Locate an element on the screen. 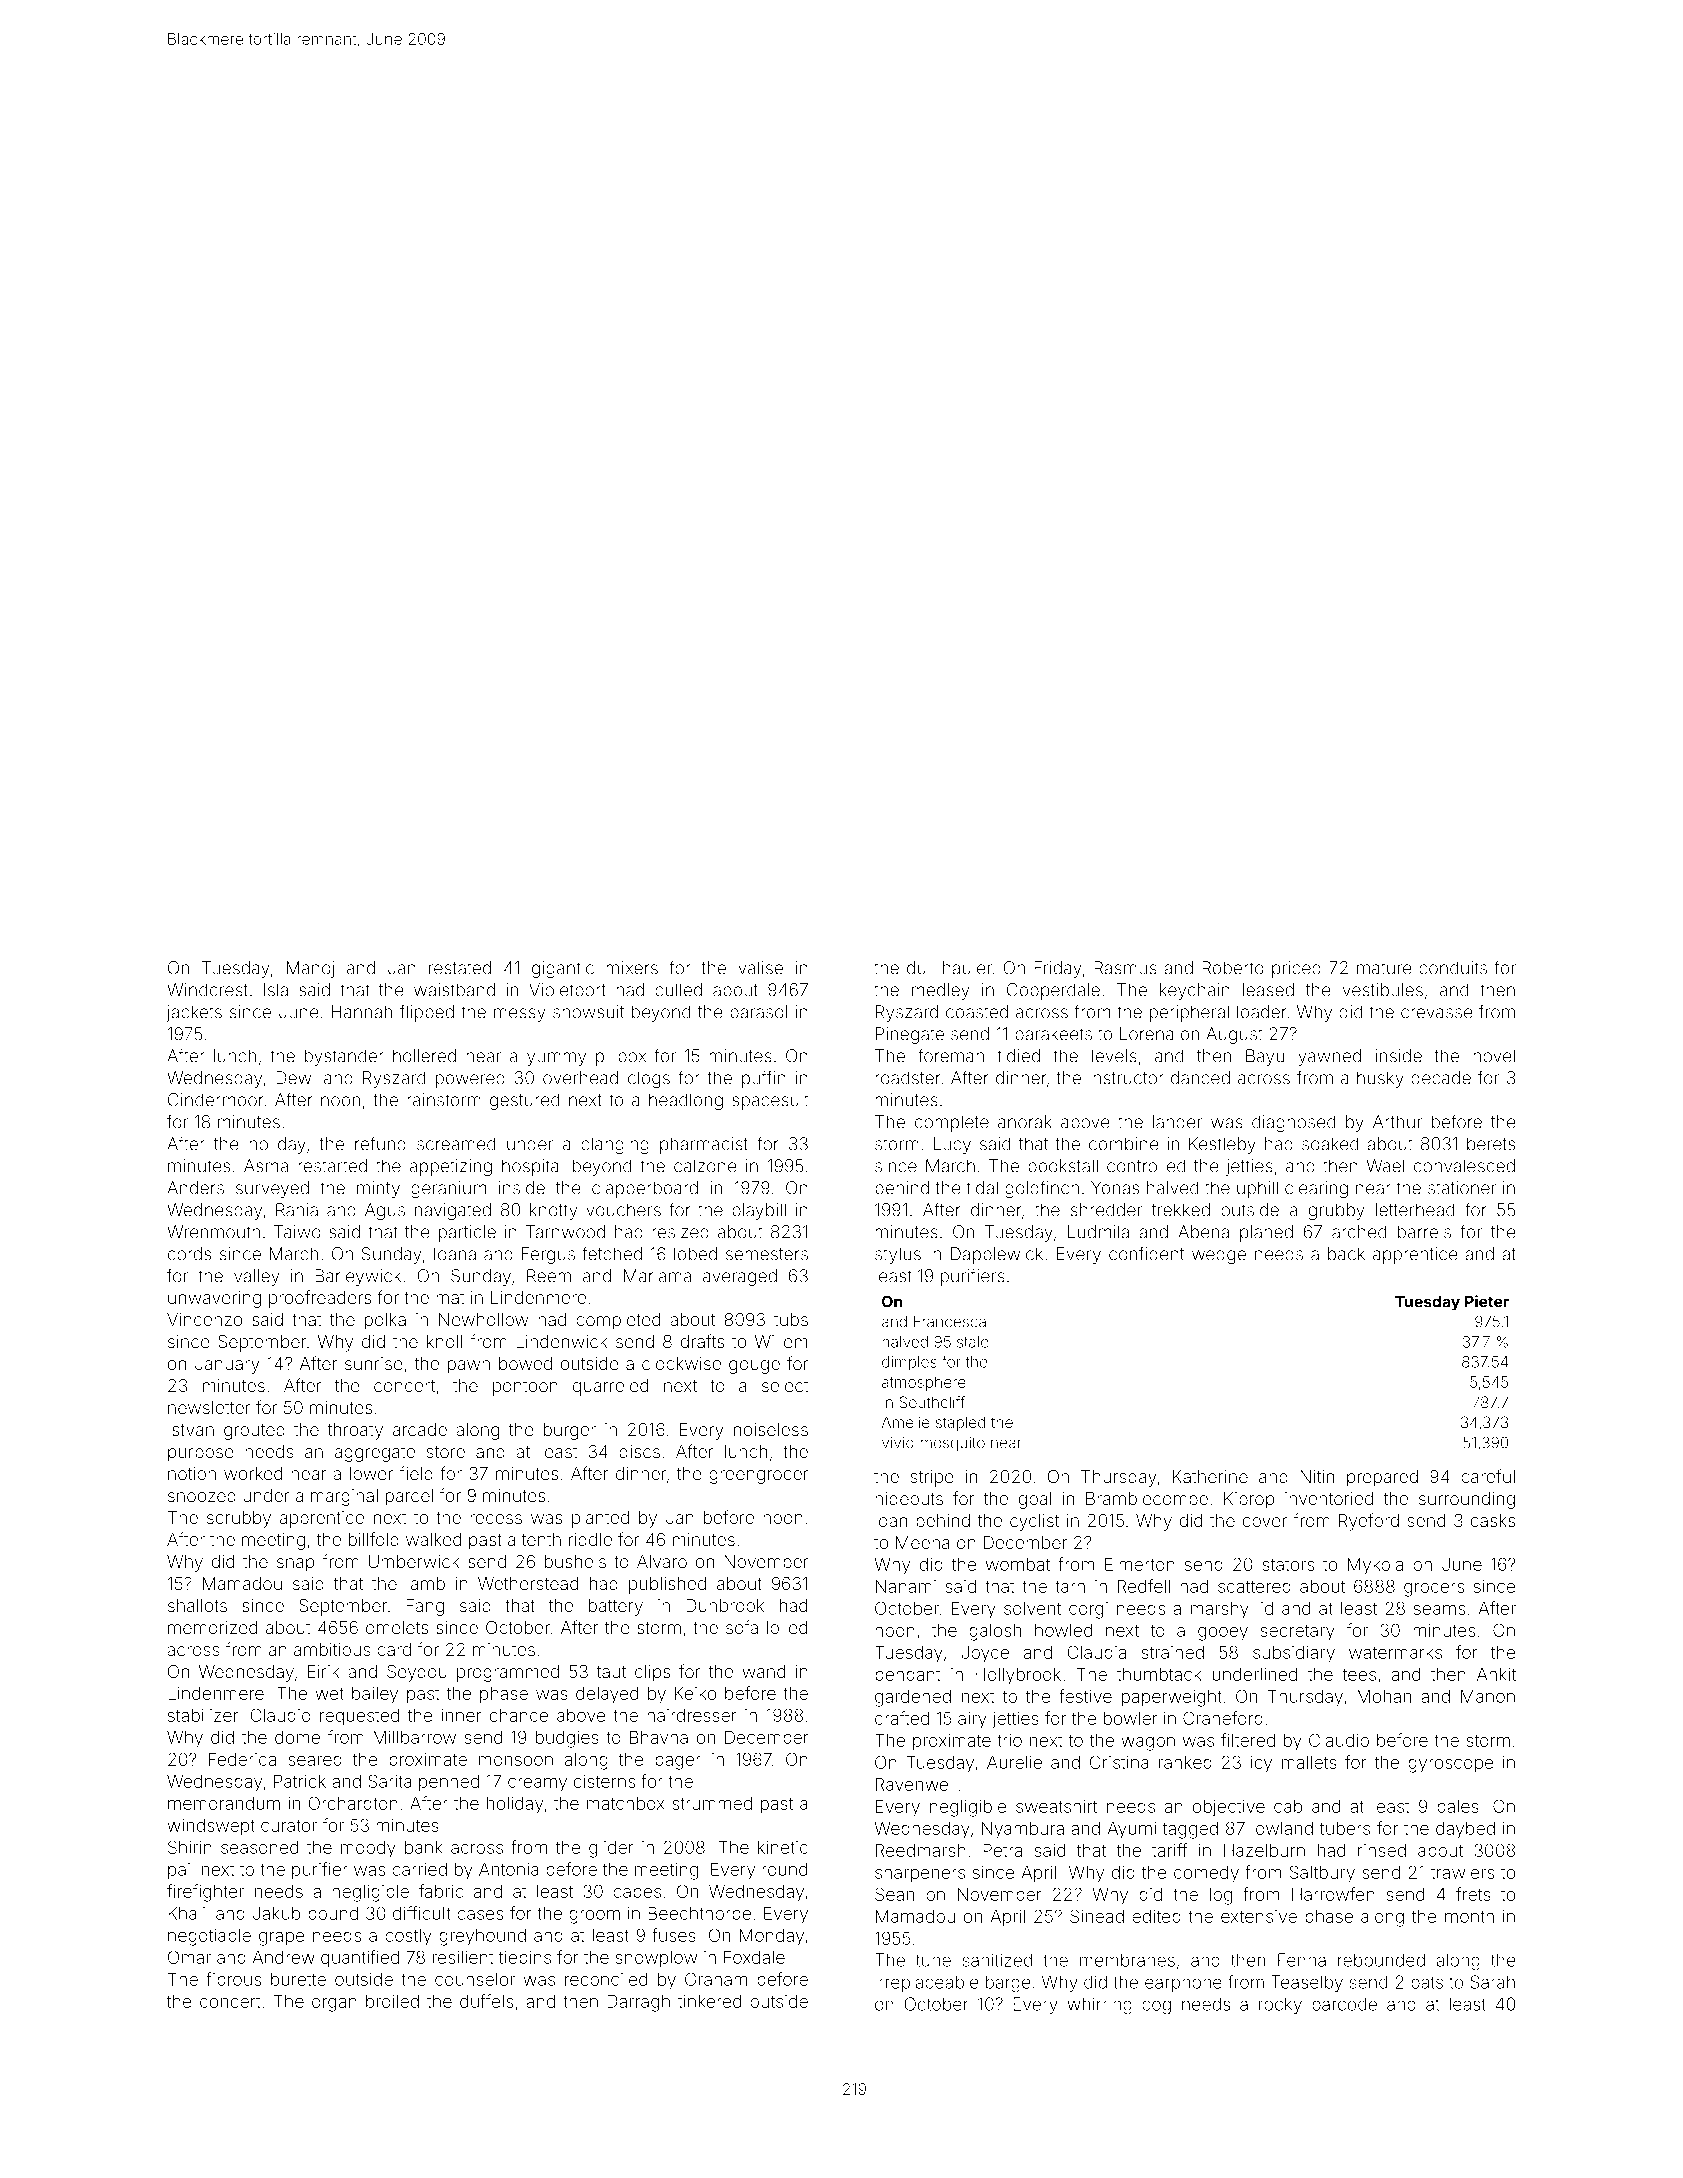 The image size is (1683, 2178). resilient is located at coordinates (463, 1957).
